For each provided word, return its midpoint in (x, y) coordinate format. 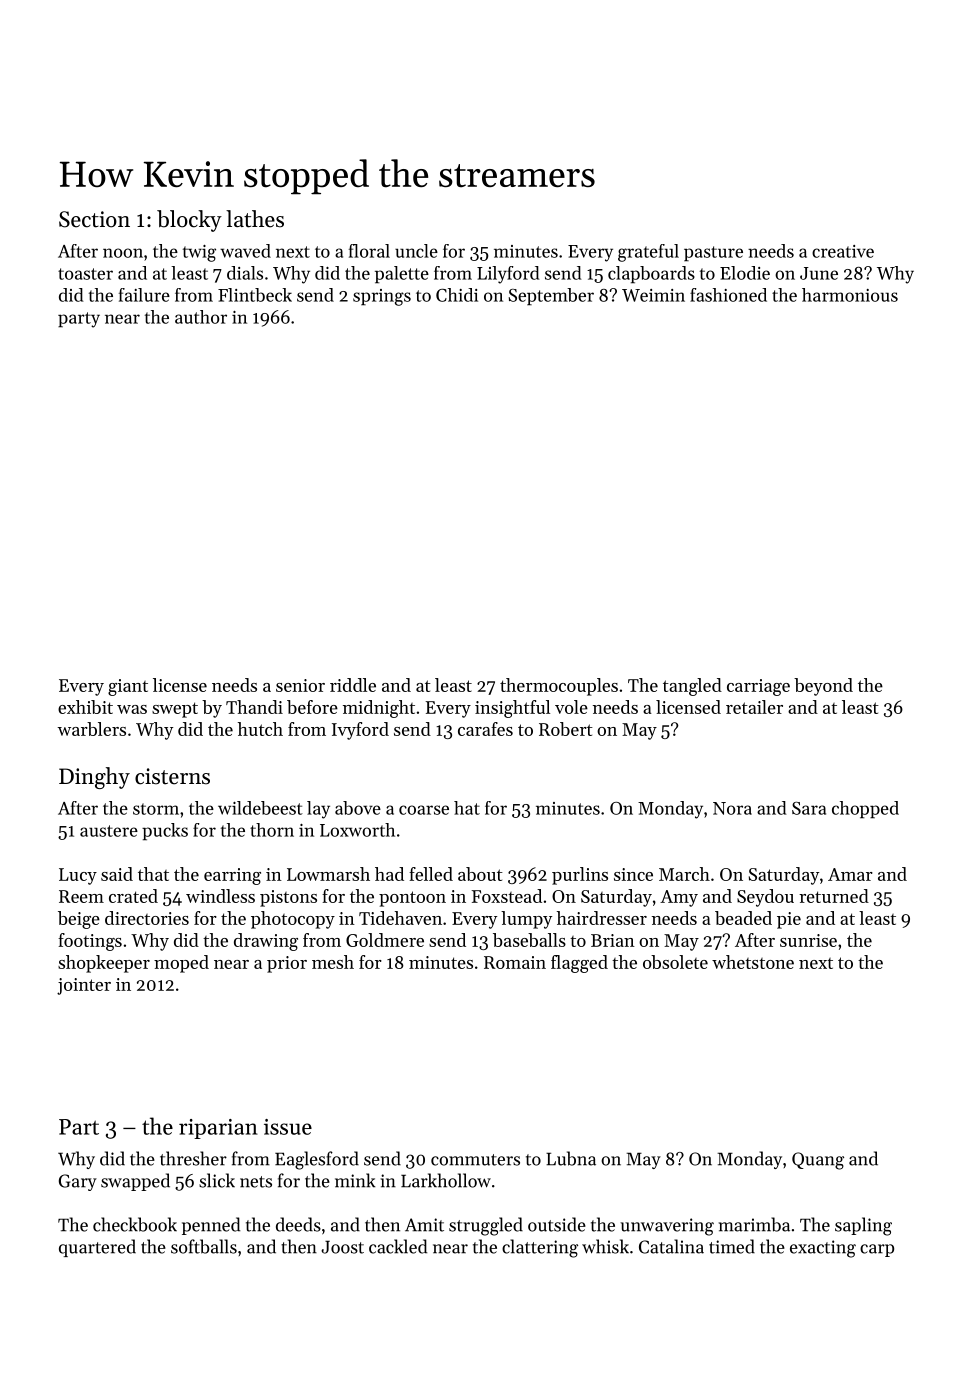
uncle (416, 251)
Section (94, 219)
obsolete (675, 962)
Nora (732, 808)
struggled (486, 1226)
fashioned (728, 295)
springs (382, 297)
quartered (97, 1248)
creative (843, 251)
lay (318, 810)
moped (181, 964)
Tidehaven (400, 918)
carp (877, 1250)
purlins (580, 876)
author (201, 317)
